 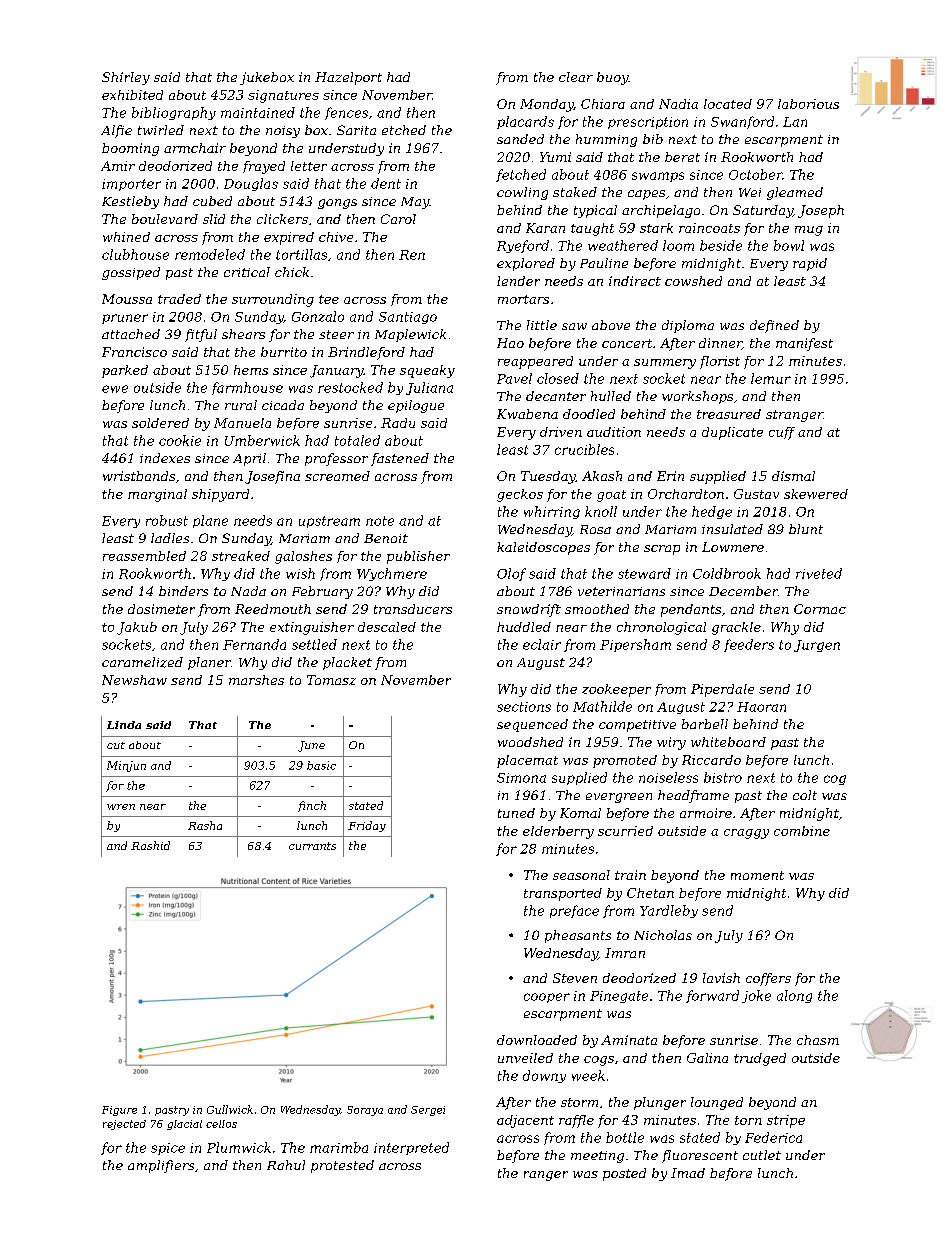 I want to click on raffle, so click(x=576, y=1121).
